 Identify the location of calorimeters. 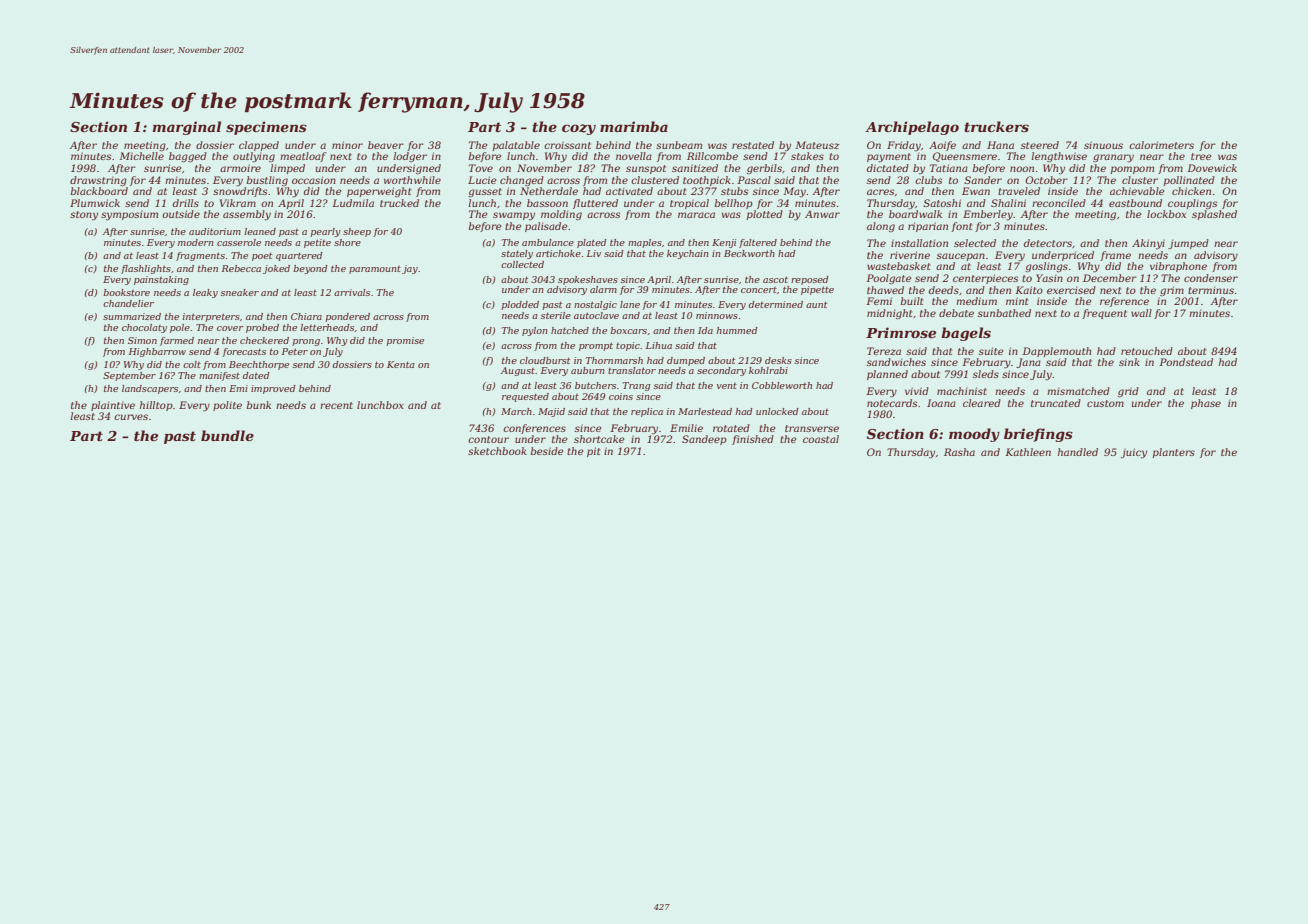
(1161, 145).
